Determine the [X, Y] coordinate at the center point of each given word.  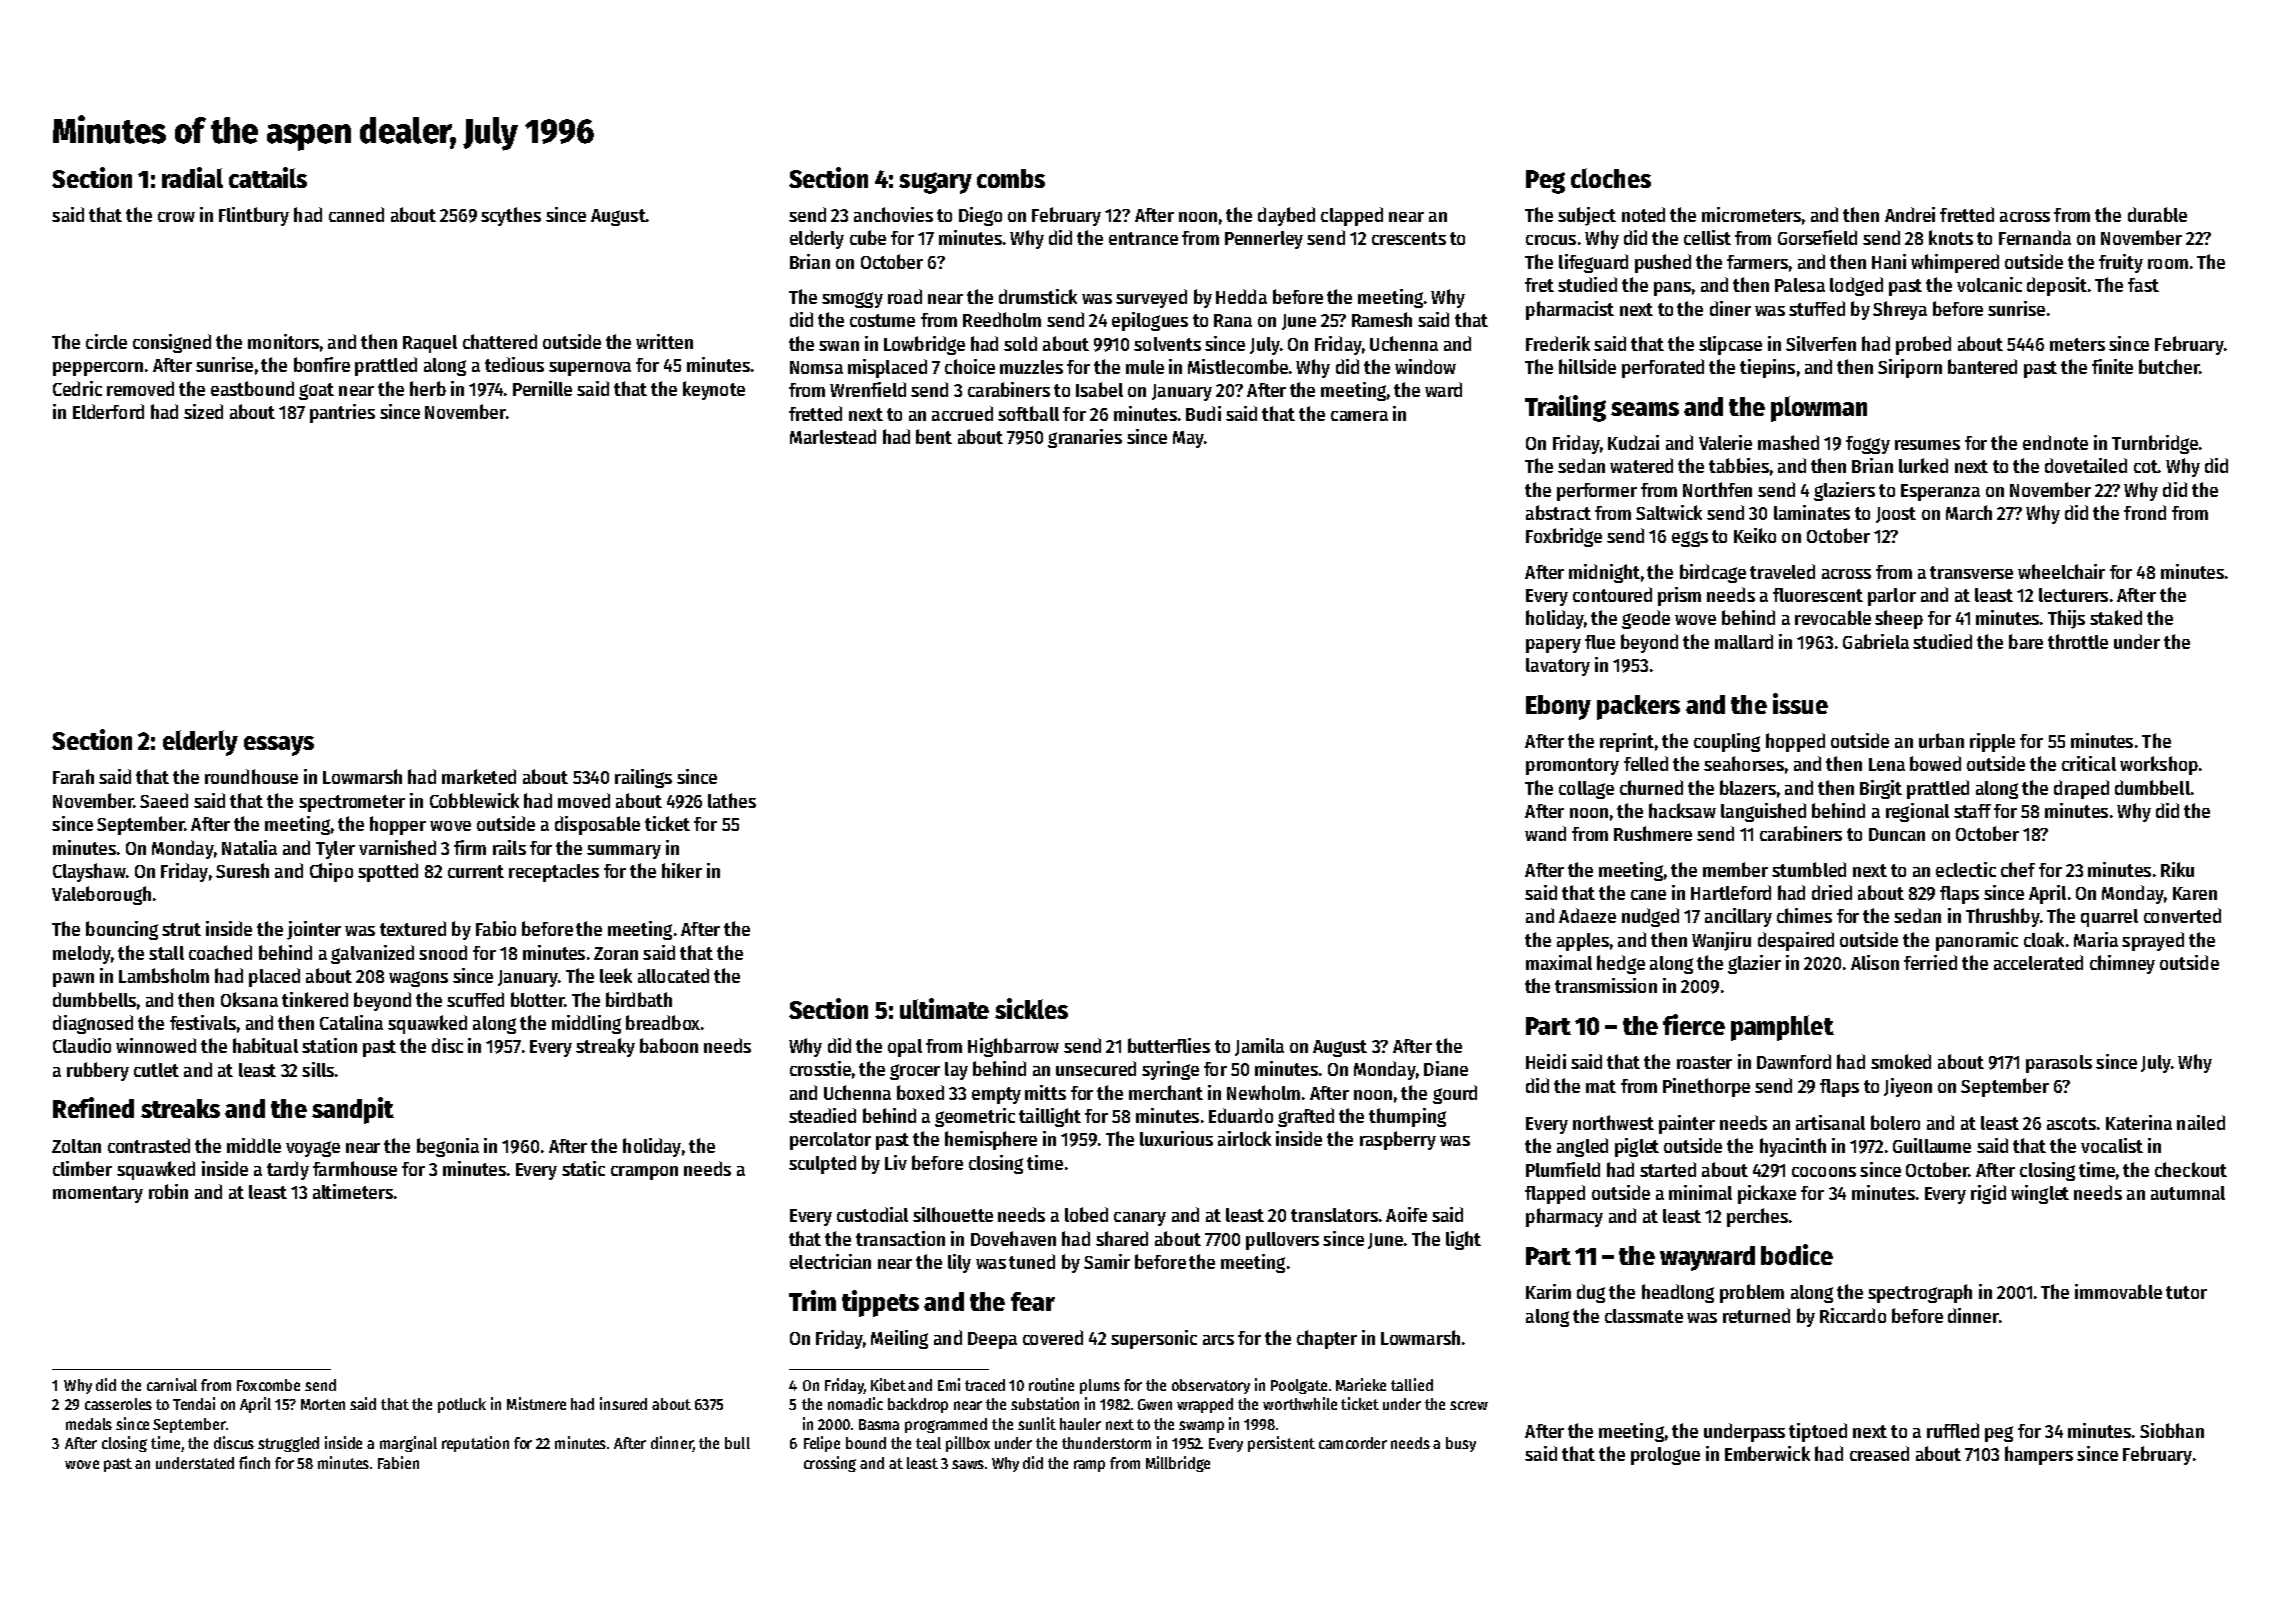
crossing [830, 1464]
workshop [2159, 765]
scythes [511, 216]
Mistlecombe [1238, 366]
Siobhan [2172, 1430]
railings [643, 778]
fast [2143, 285]
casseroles [118, 1404]
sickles [1031, 1008]
